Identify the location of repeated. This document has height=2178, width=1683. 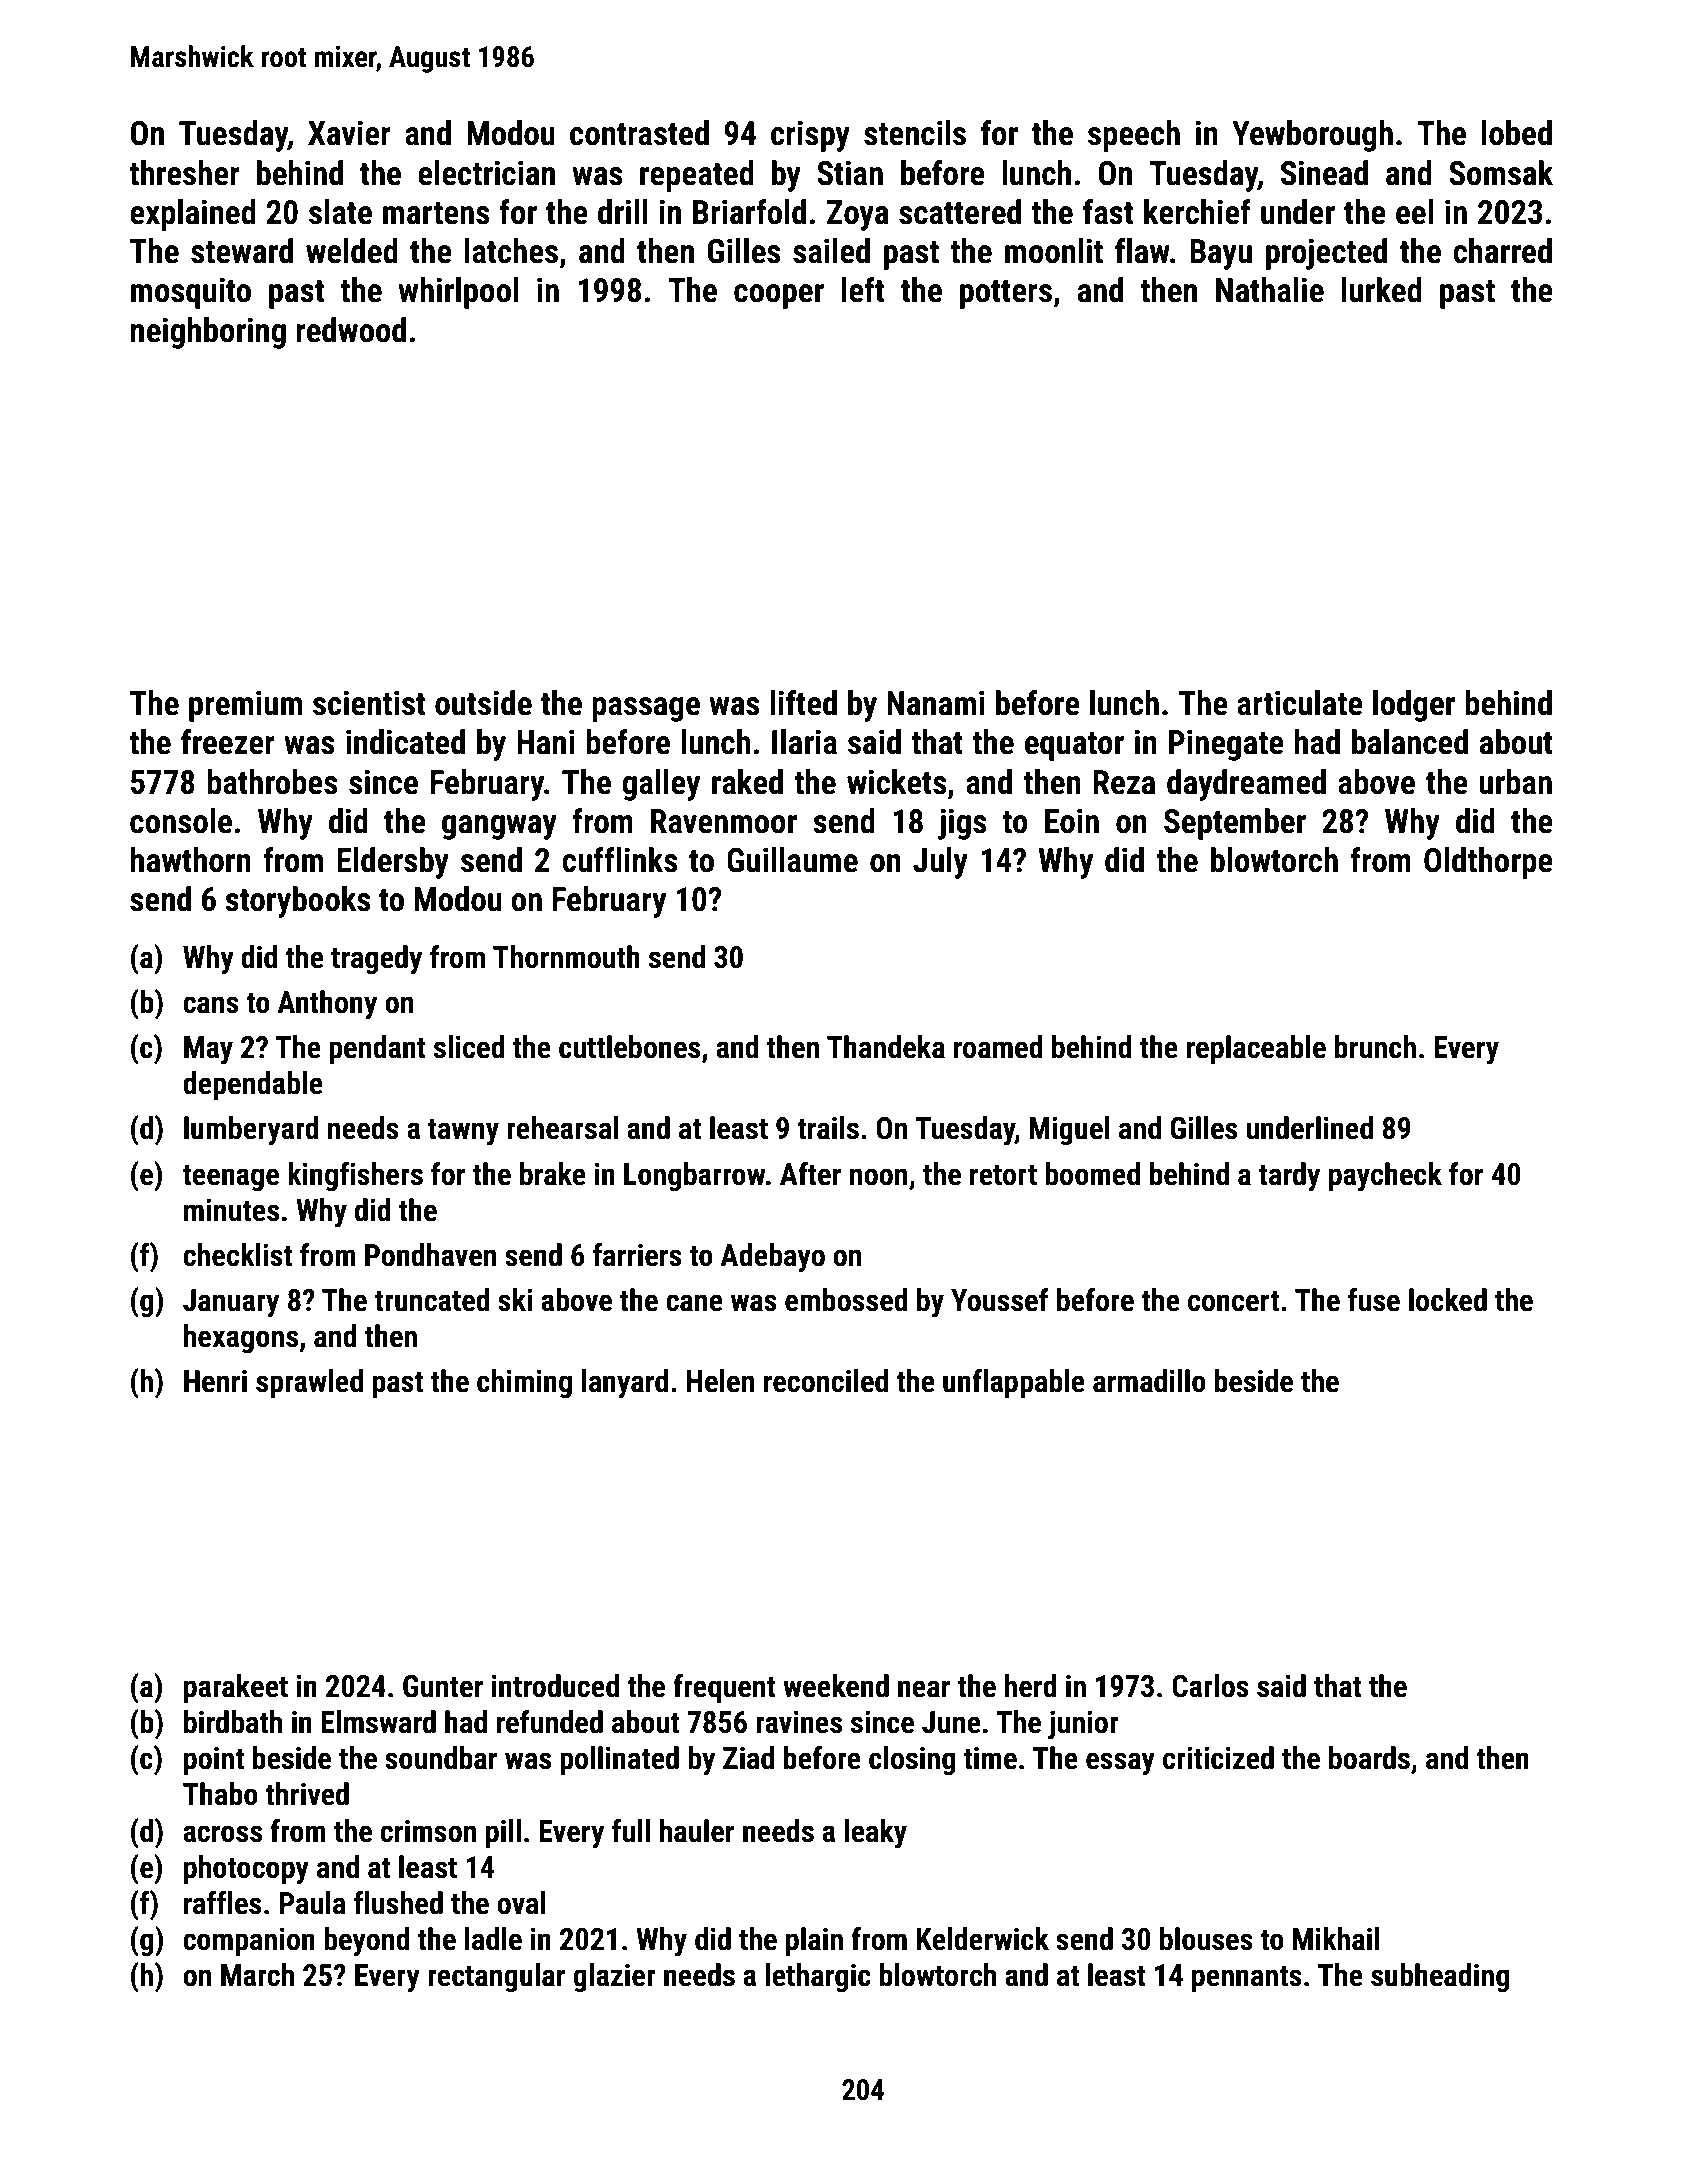
(697, 176).
